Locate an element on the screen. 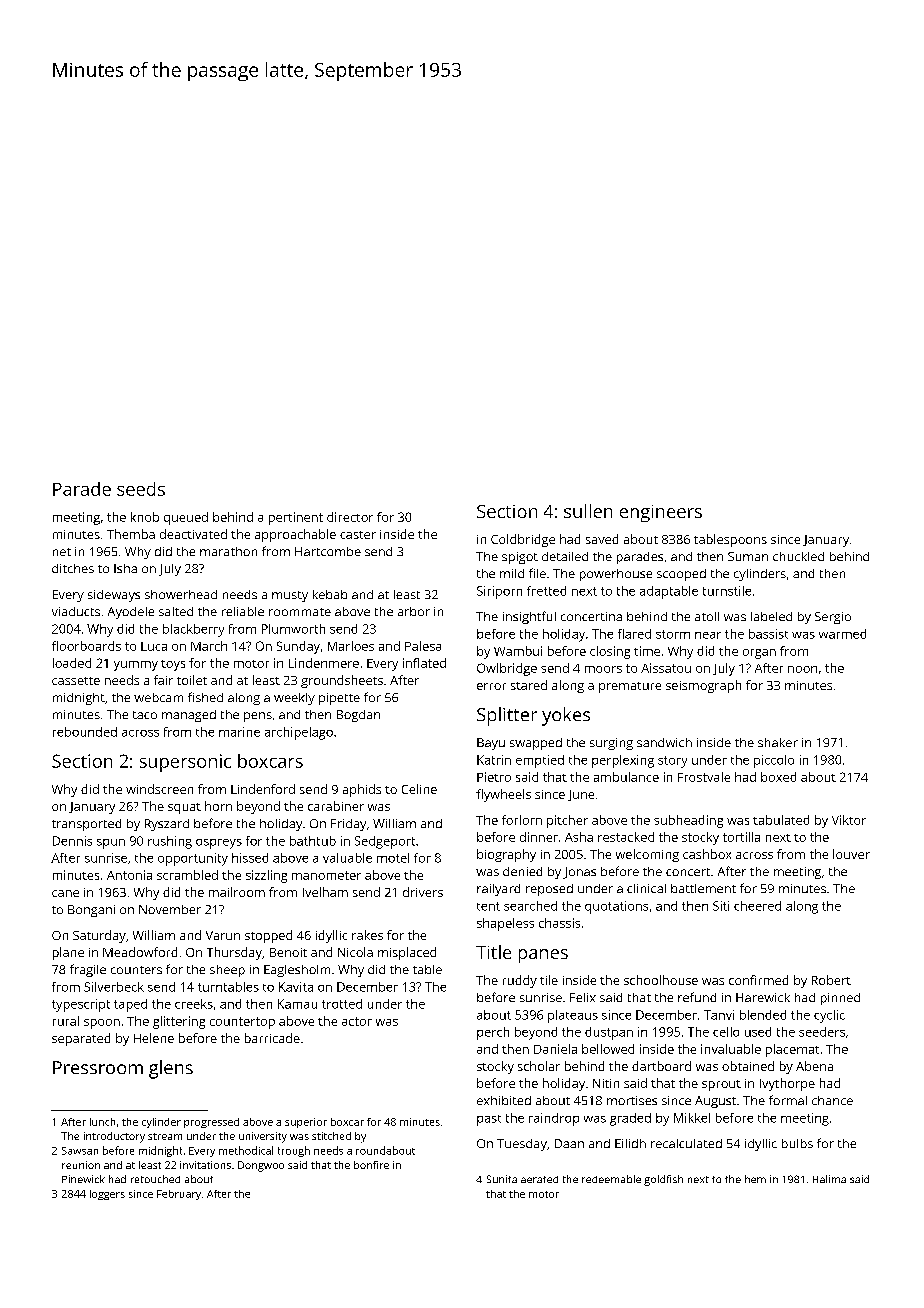 The height and width of the screenshot is (1308, 924). cashbox is located at coordinates (707, 854).
